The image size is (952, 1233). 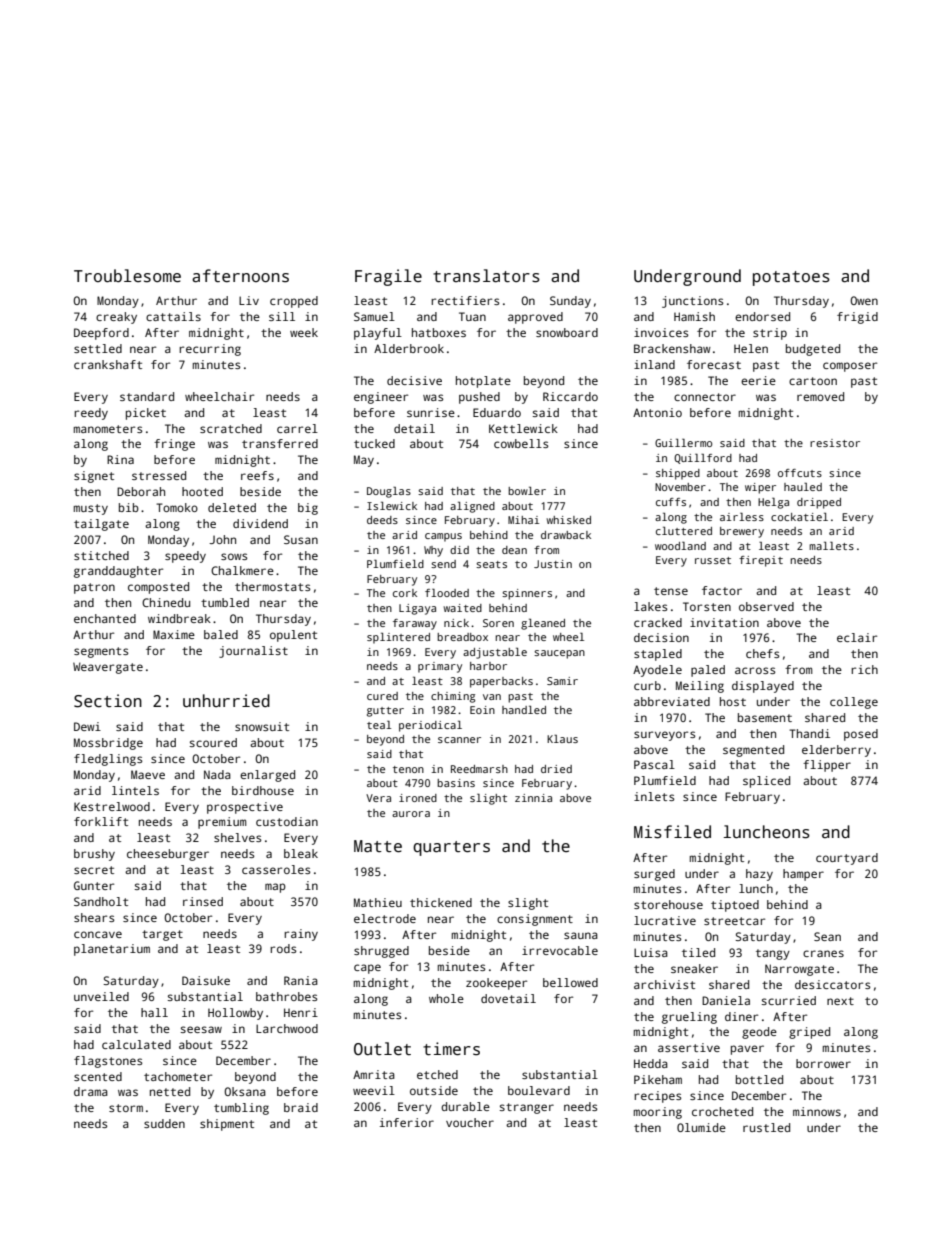 I want to click on send, so click(x=443, y=564).
